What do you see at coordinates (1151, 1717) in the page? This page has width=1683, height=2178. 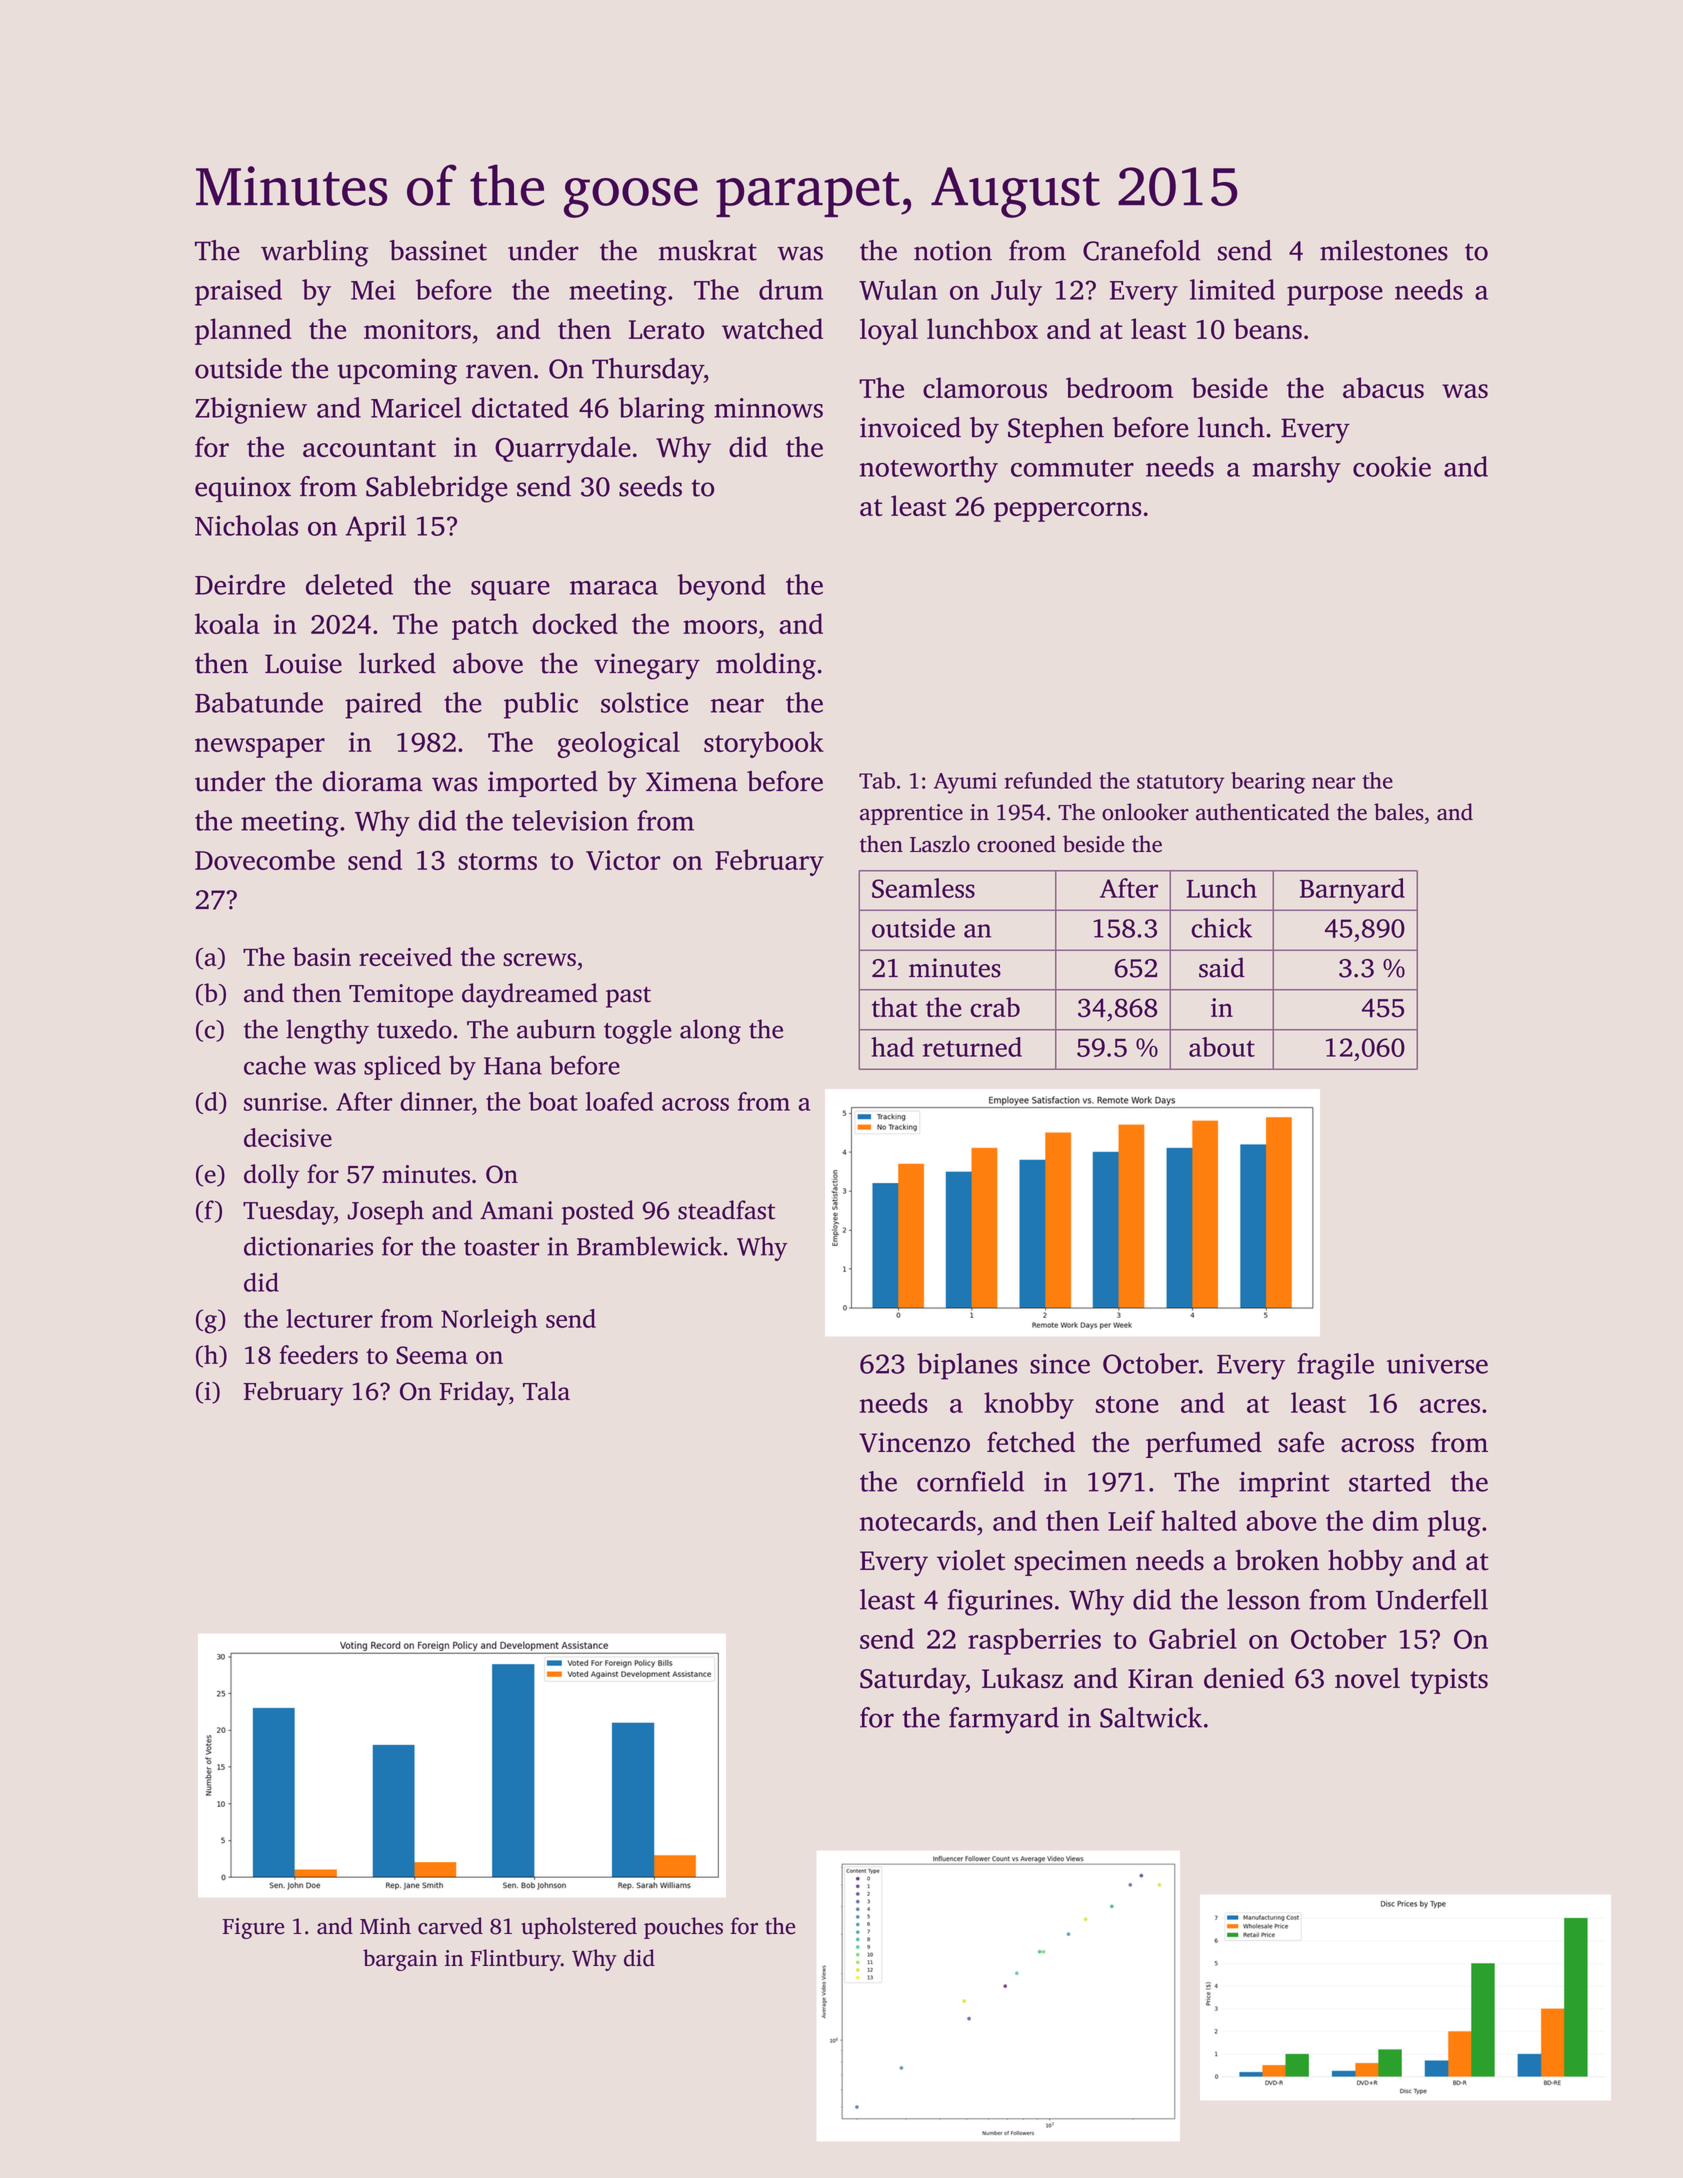 I see `Saltwick` at bounding box center [1151, 1717].
